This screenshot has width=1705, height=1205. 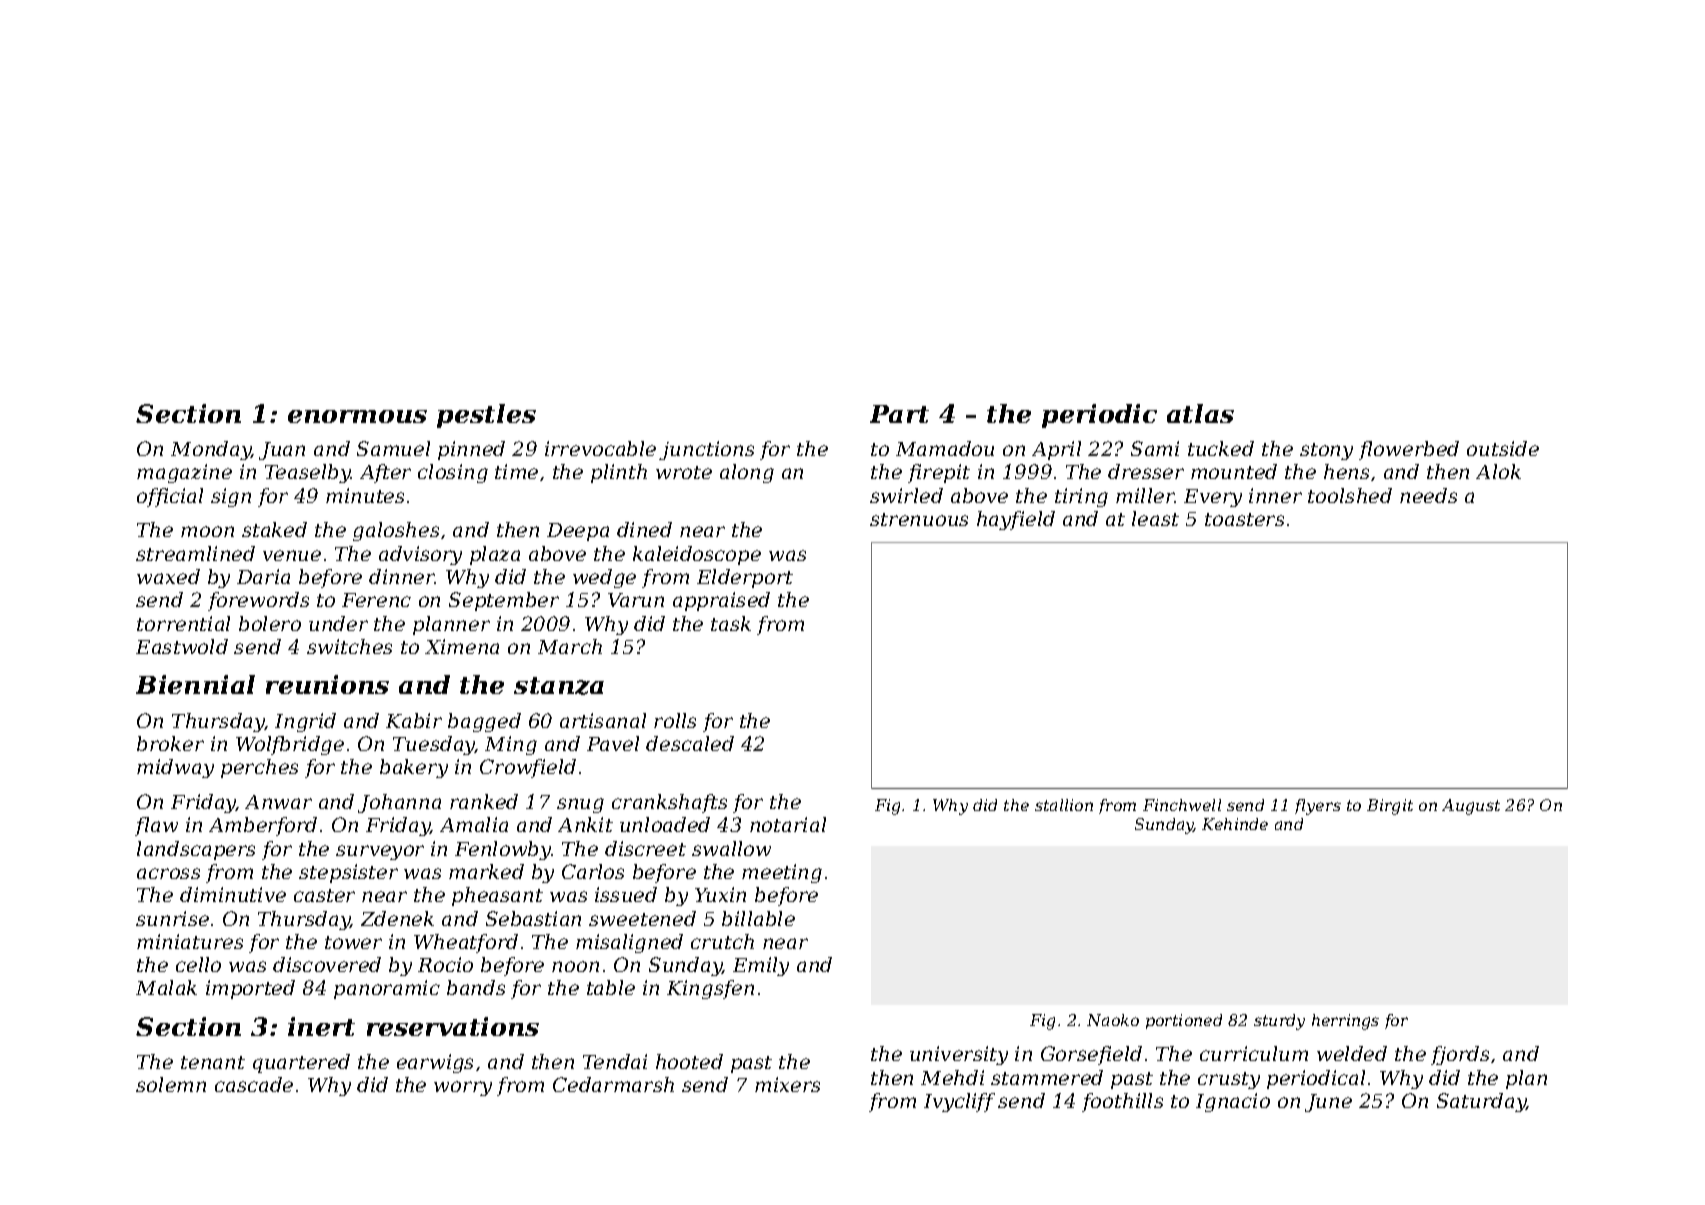 What do you see at coordinates (1244, 519) in the screenshot?
I see `toasters` at bounding box center [1244, 519].
